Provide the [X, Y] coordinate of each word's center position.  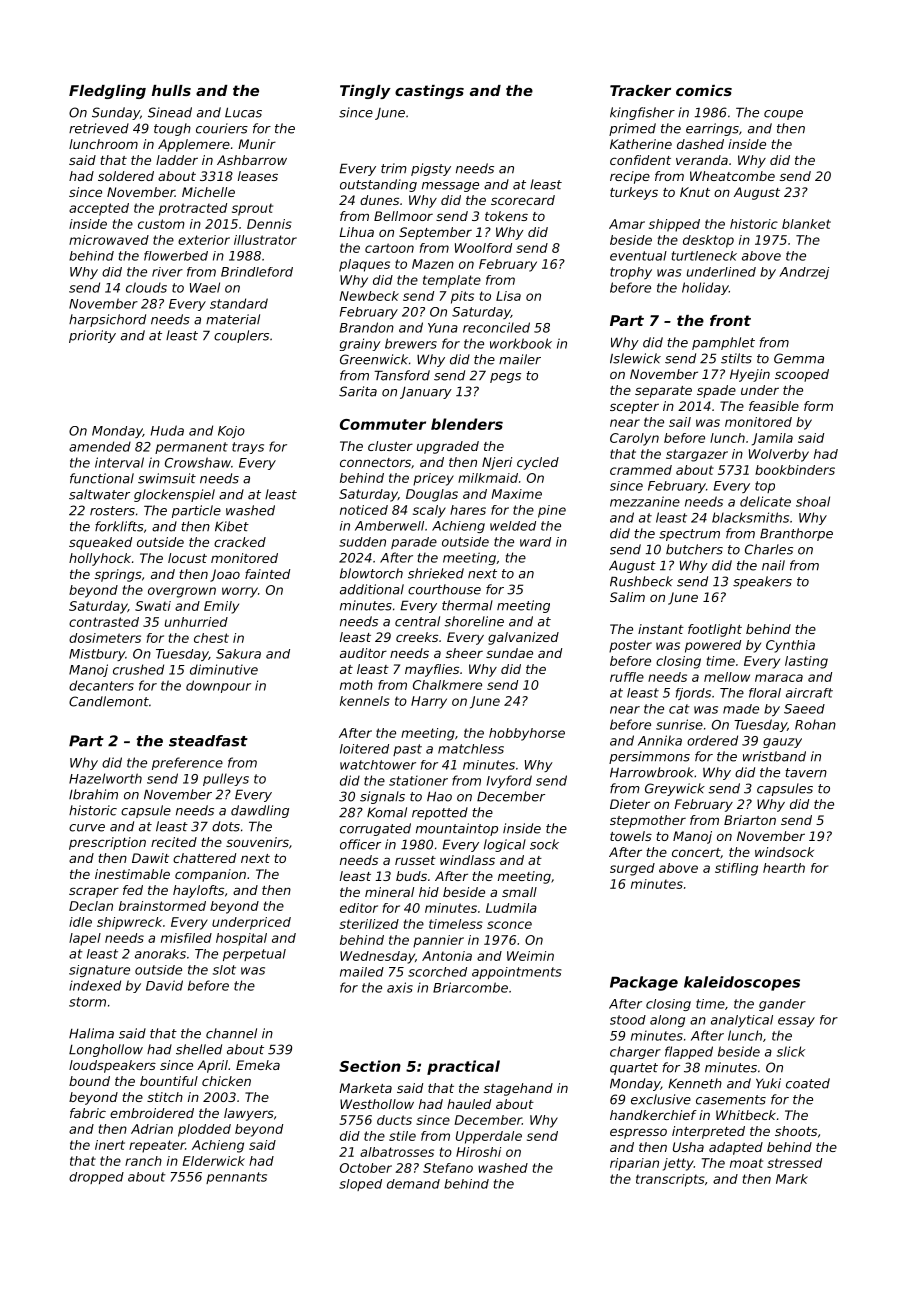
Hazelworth [105, 778]
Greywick [675, 789]
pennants [236, 1178]
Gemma [799, 358]
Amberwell [389, 526]
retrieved [99, 128]
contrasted [104, 622]
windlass [467, 860]
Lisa [508, 296]
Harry [429, 702]
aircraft [809, 693]
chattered [204, 858]
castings [429, 92]
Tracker [640, 90]
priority [92, 336]
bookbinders [795, 470]
